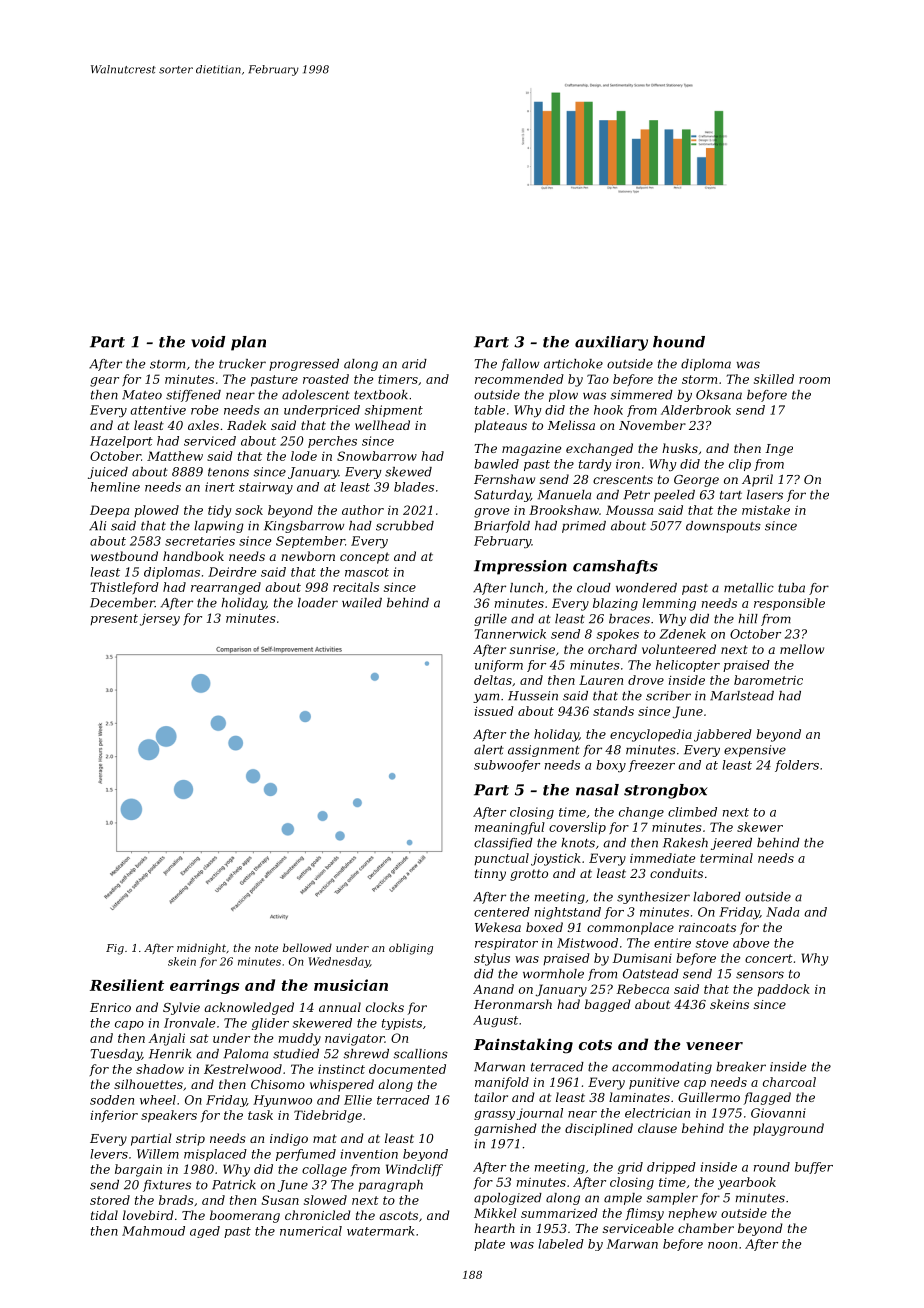  Describe the element at coordinates (201, 949) in the image. I see `midnight` at that location.
